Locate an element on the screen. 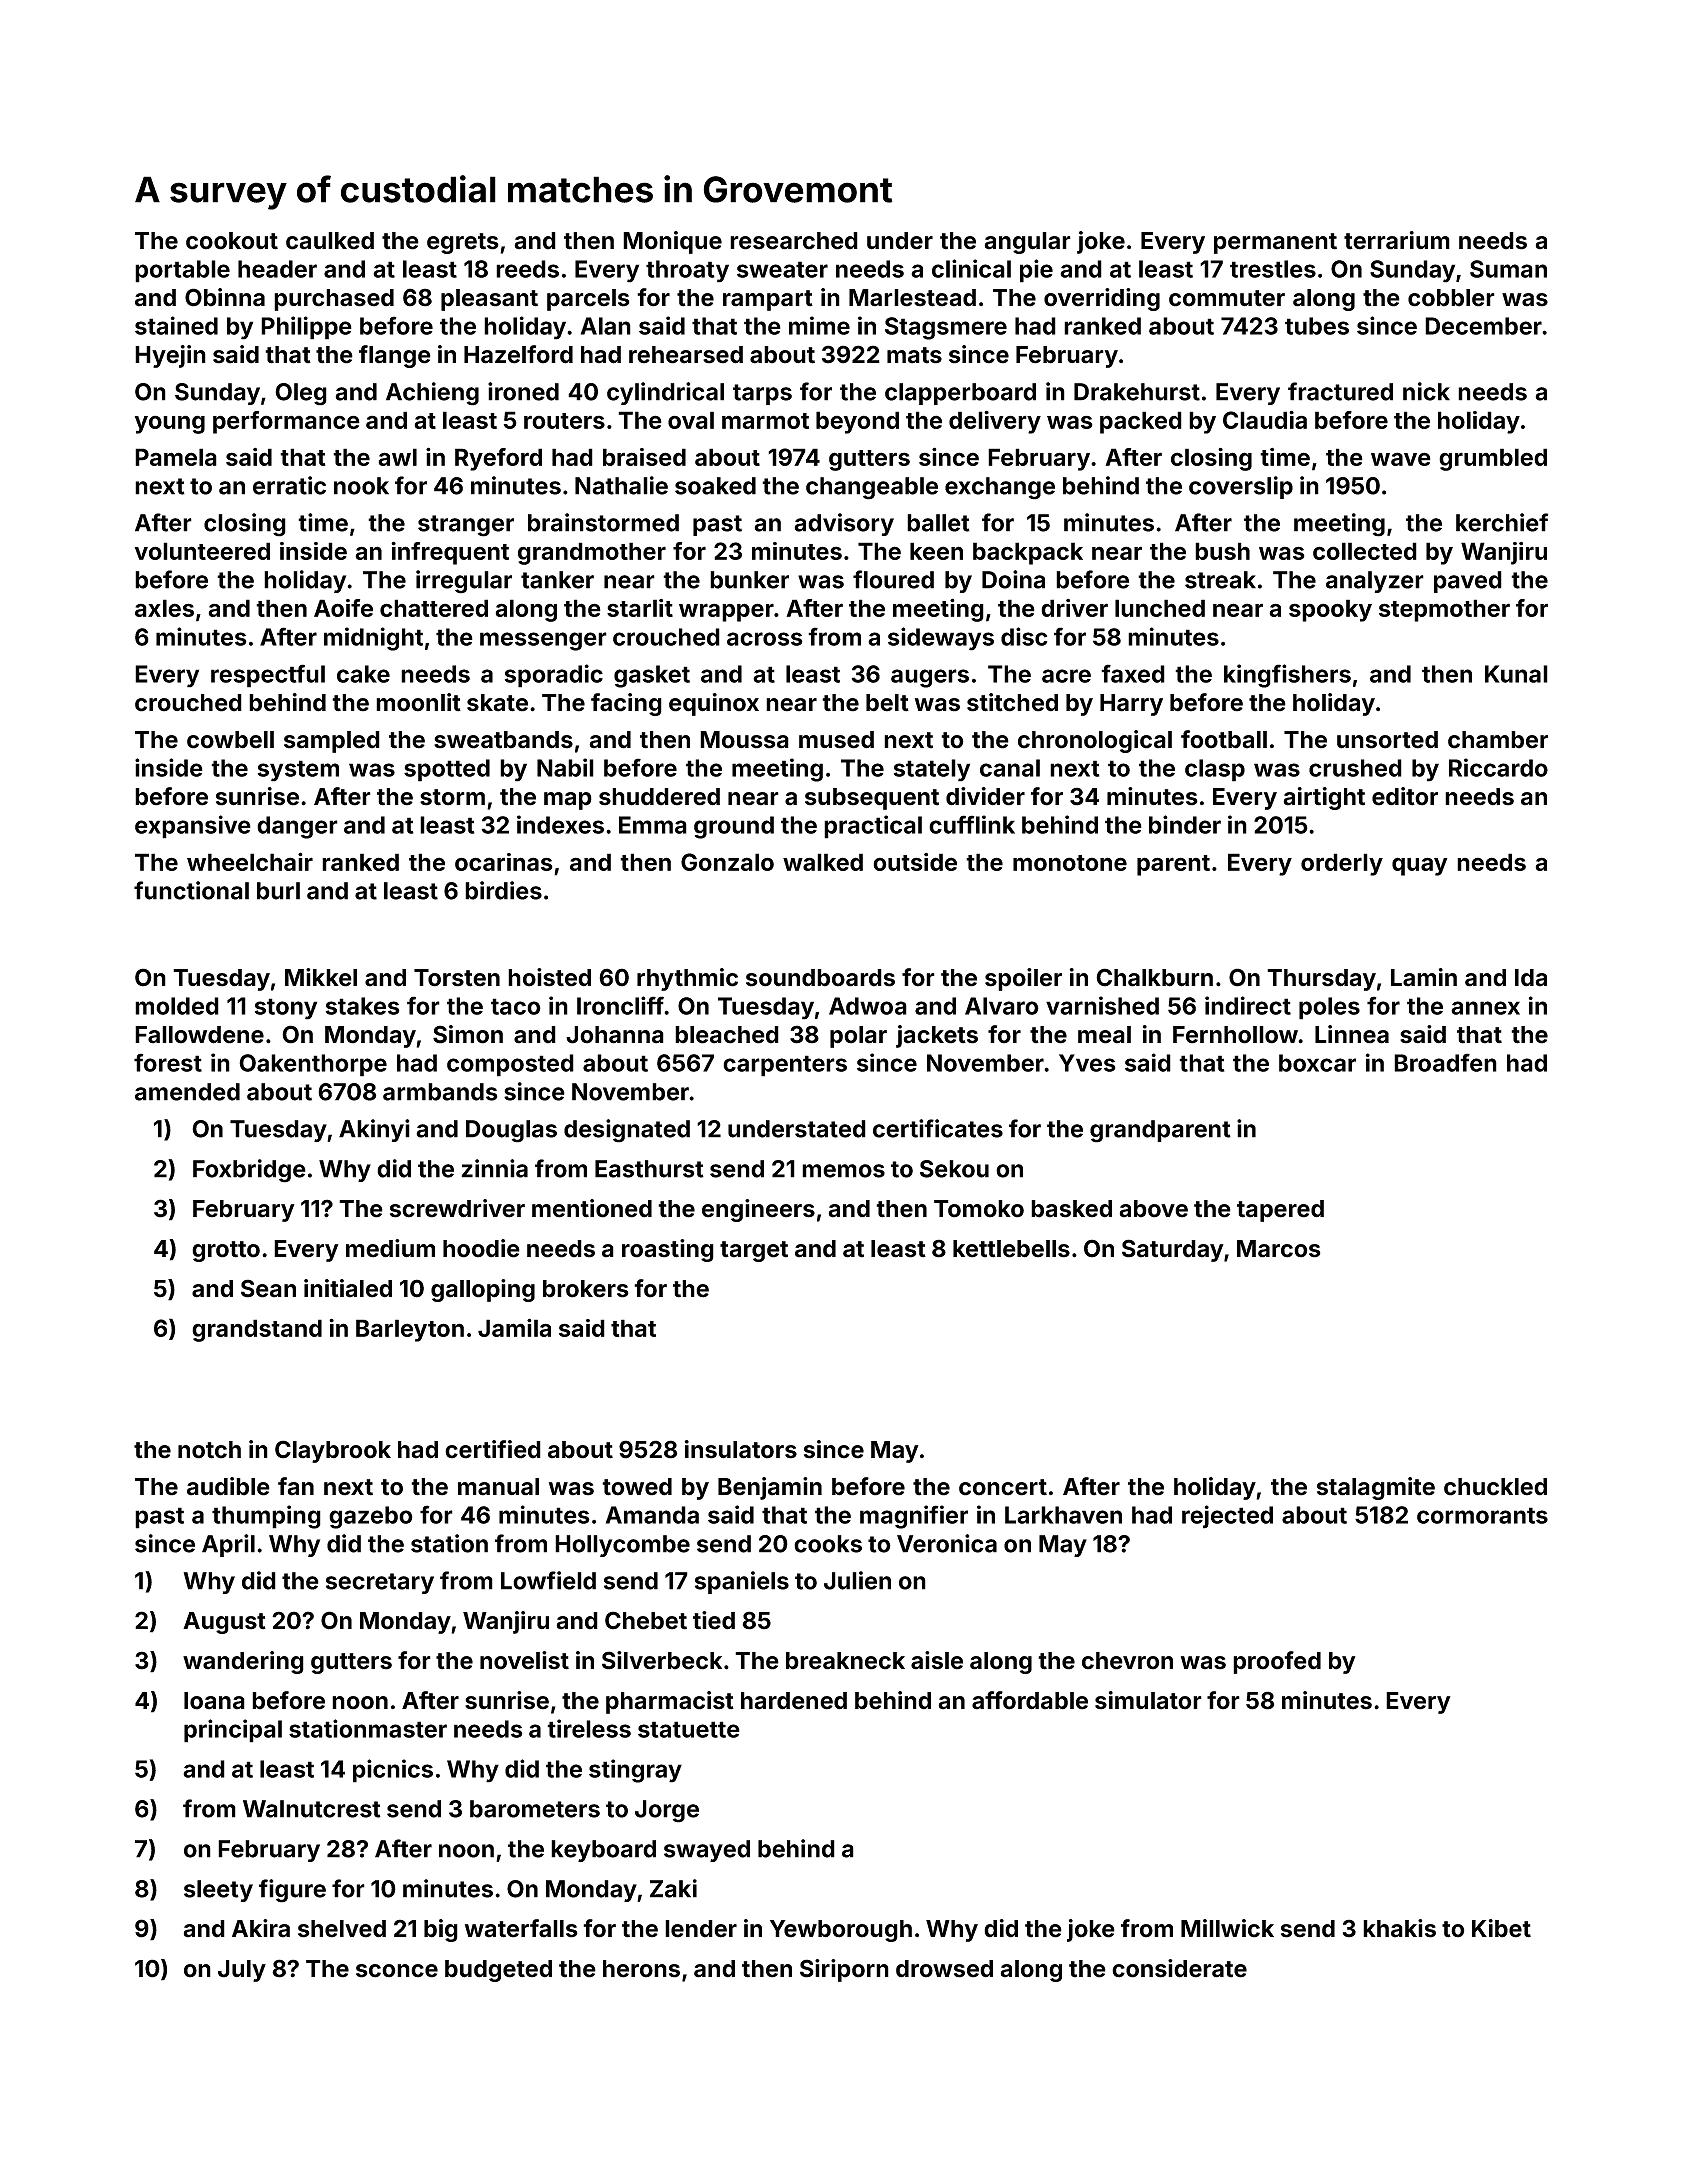 The height and width of the screenshot is (2178, 1683). spaniels is located at coordinates (742, 1582).
